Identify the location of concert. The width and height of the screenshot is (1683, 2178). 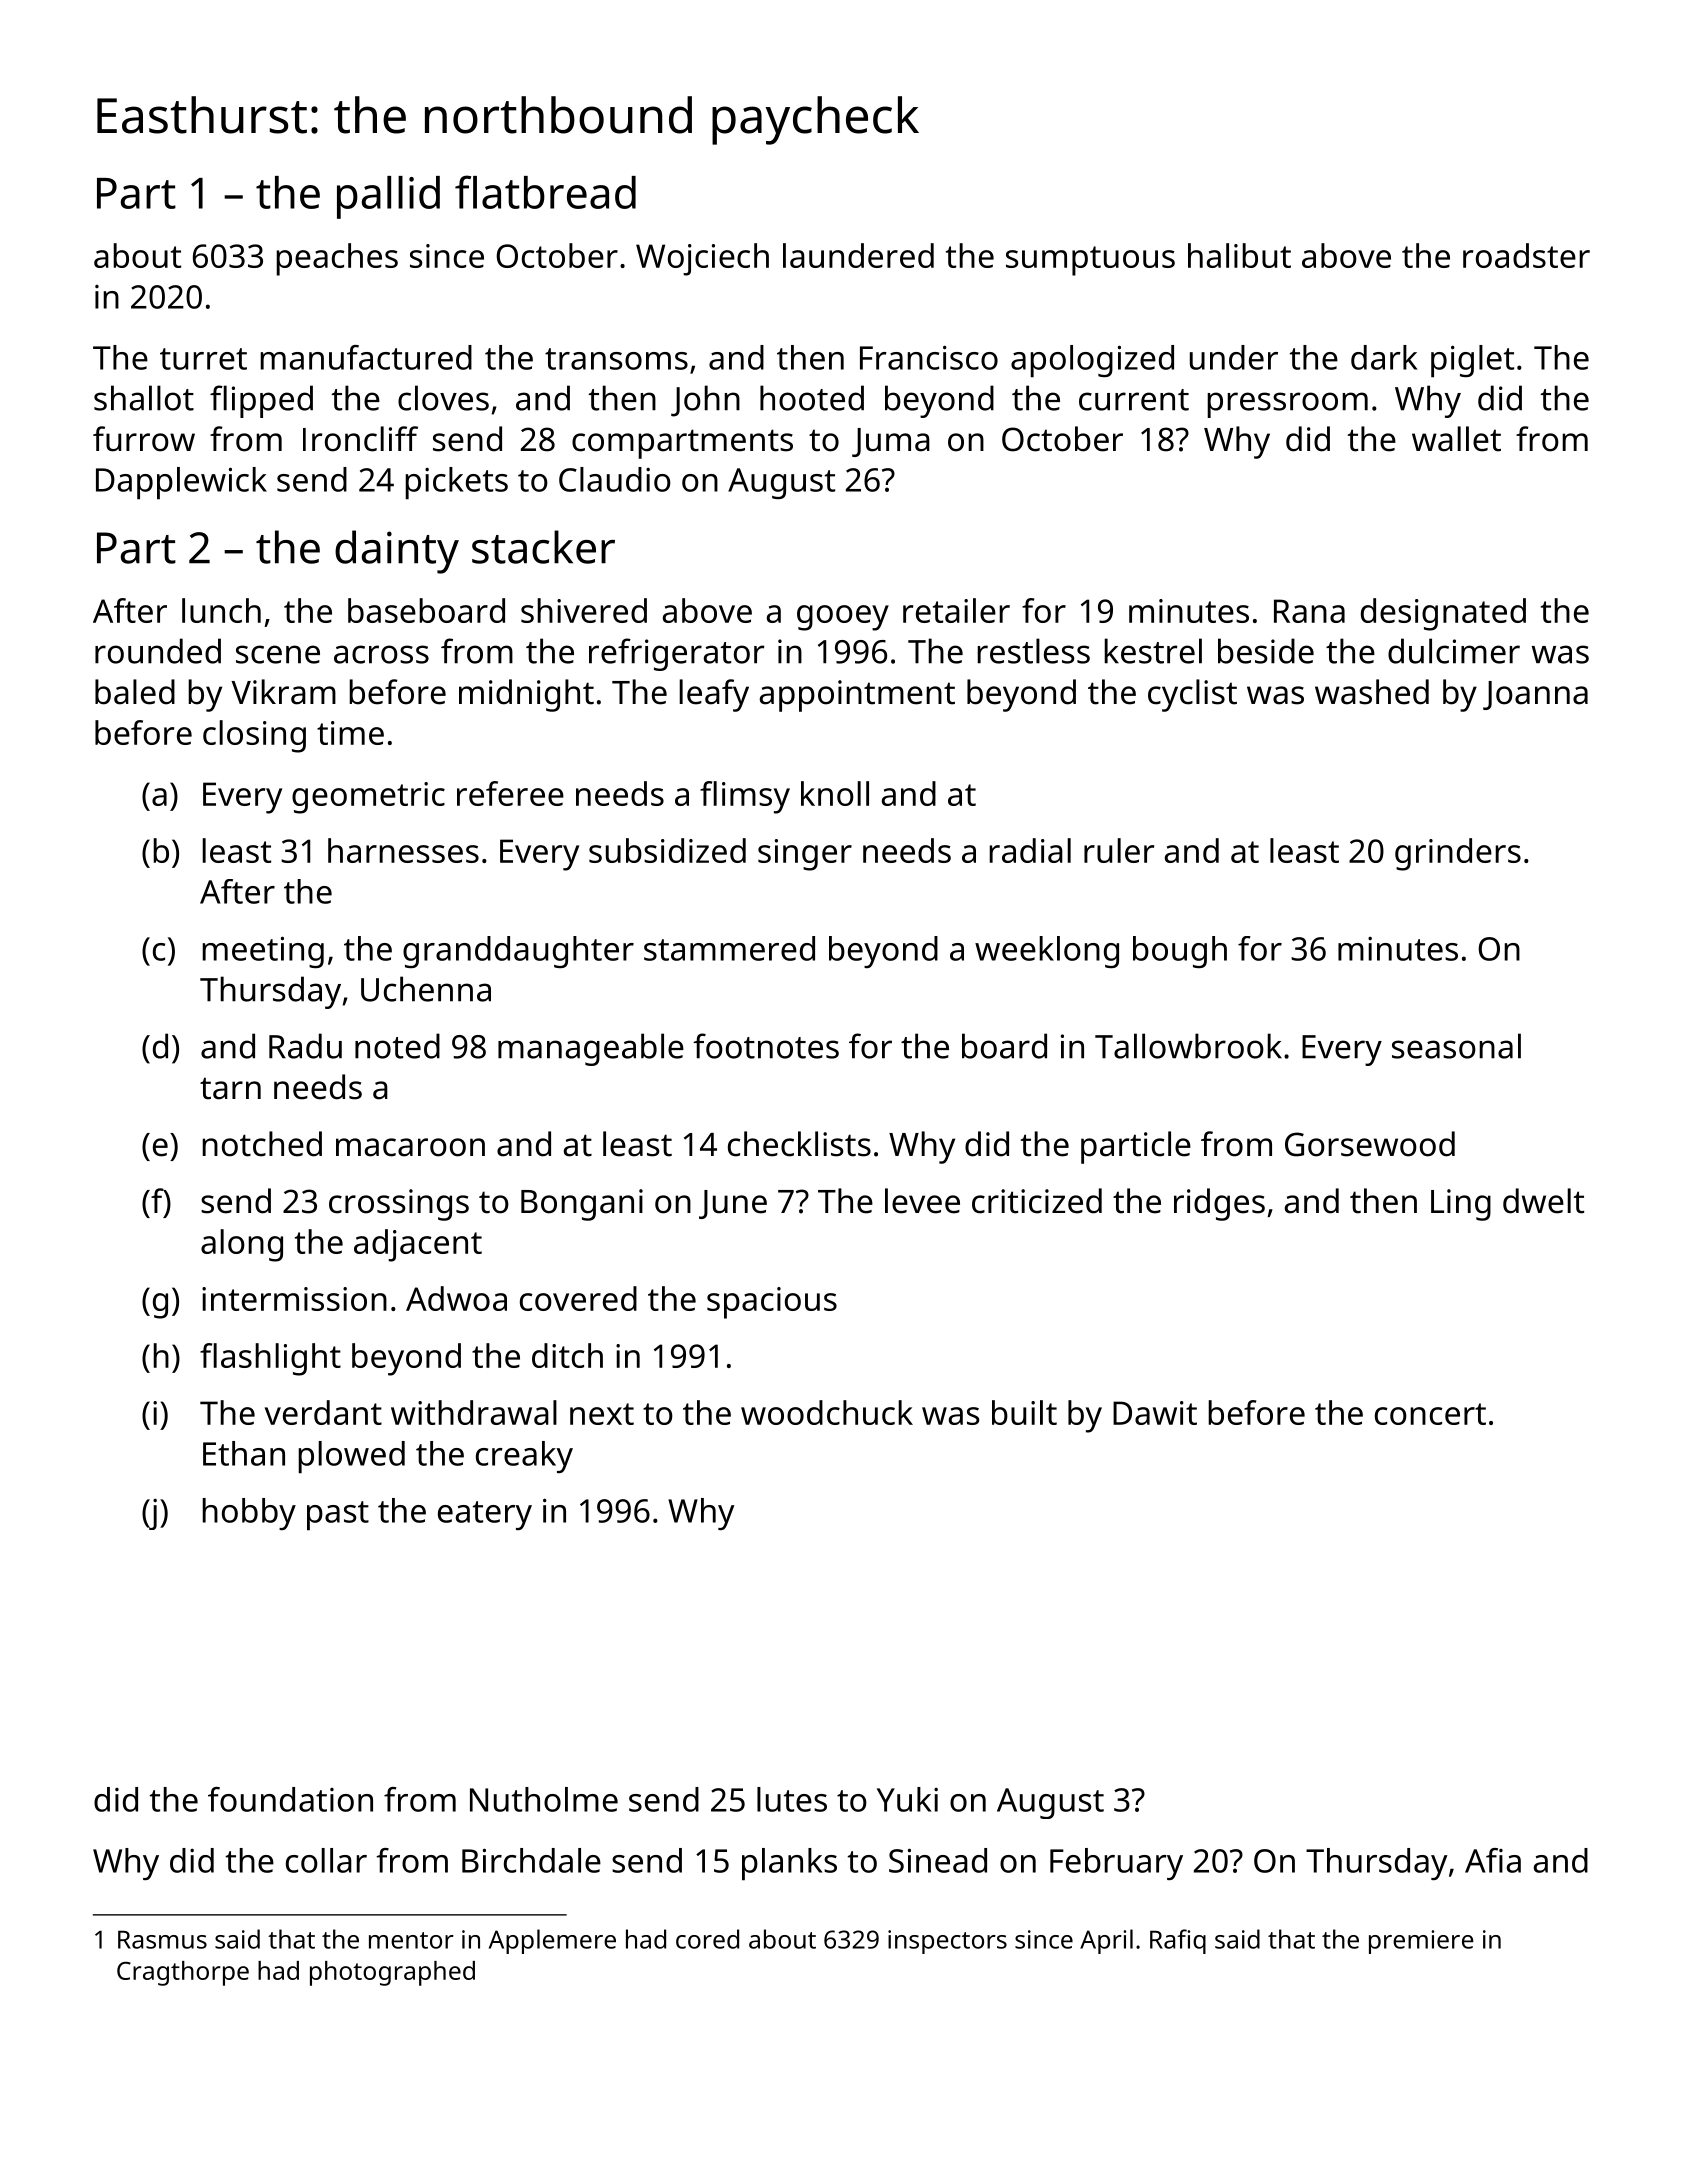
(1430, 1414).
